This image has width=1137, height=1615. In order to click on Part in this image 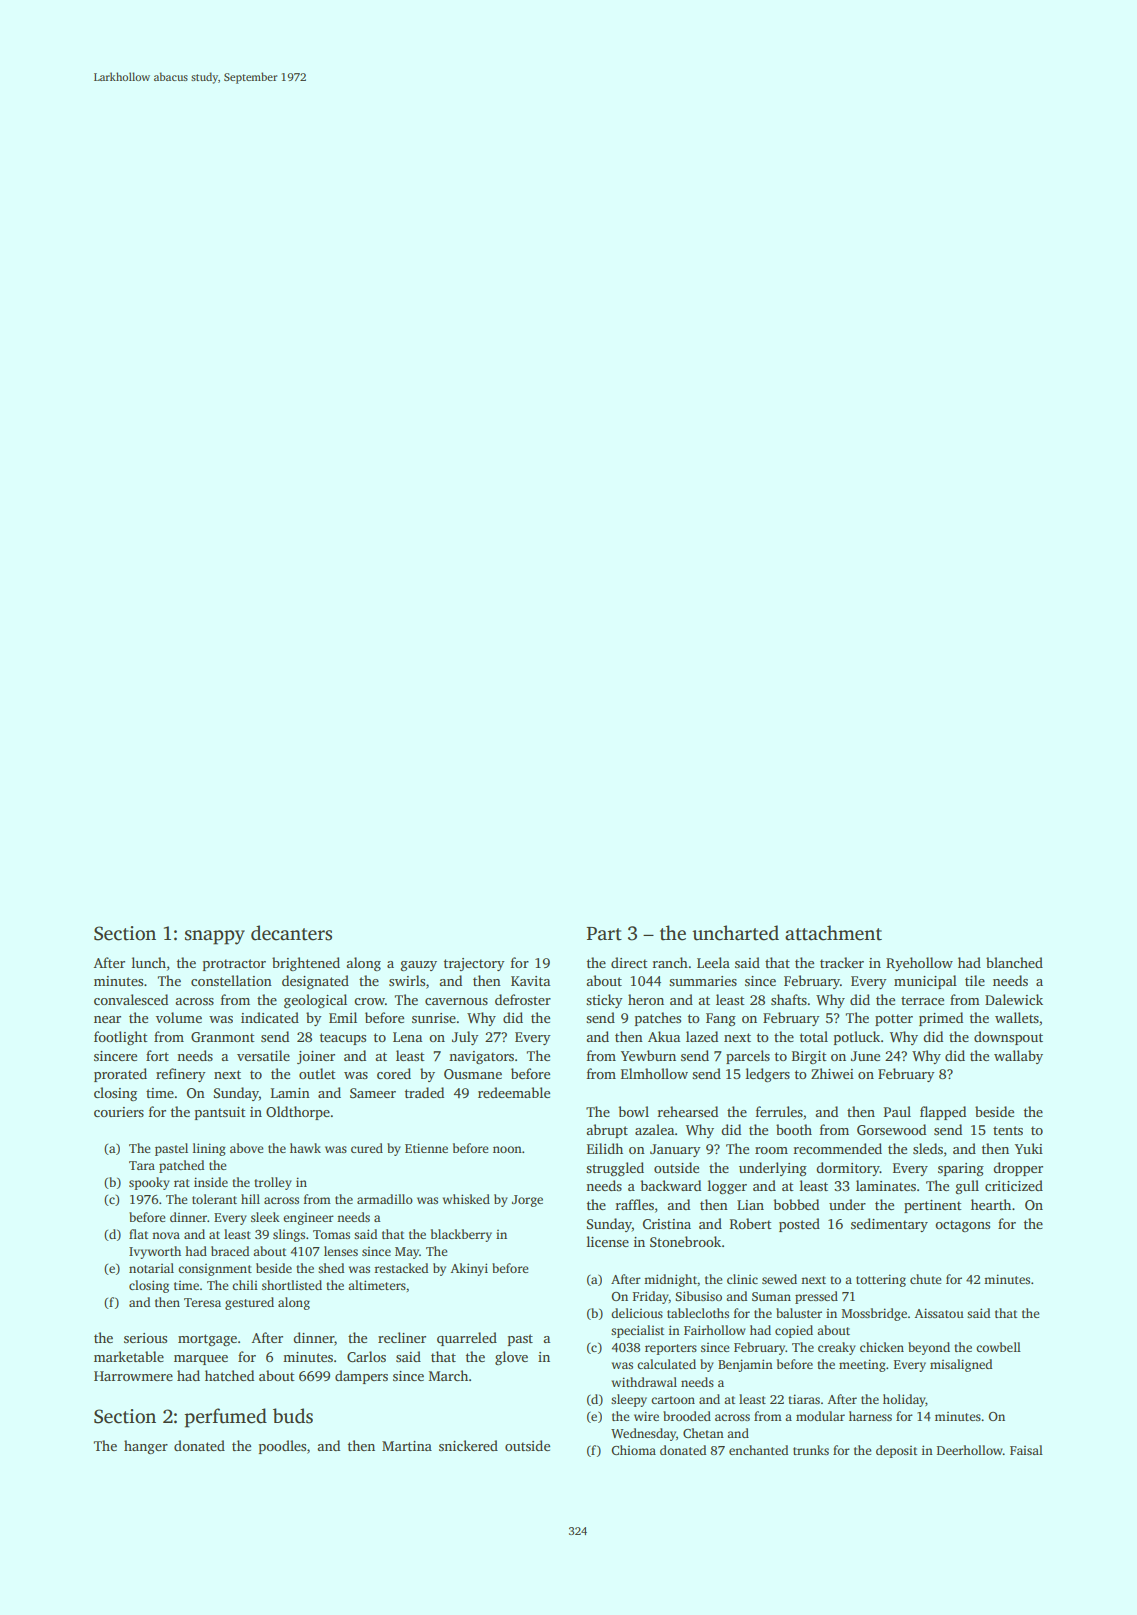, I will do `click(604, 934)`.
